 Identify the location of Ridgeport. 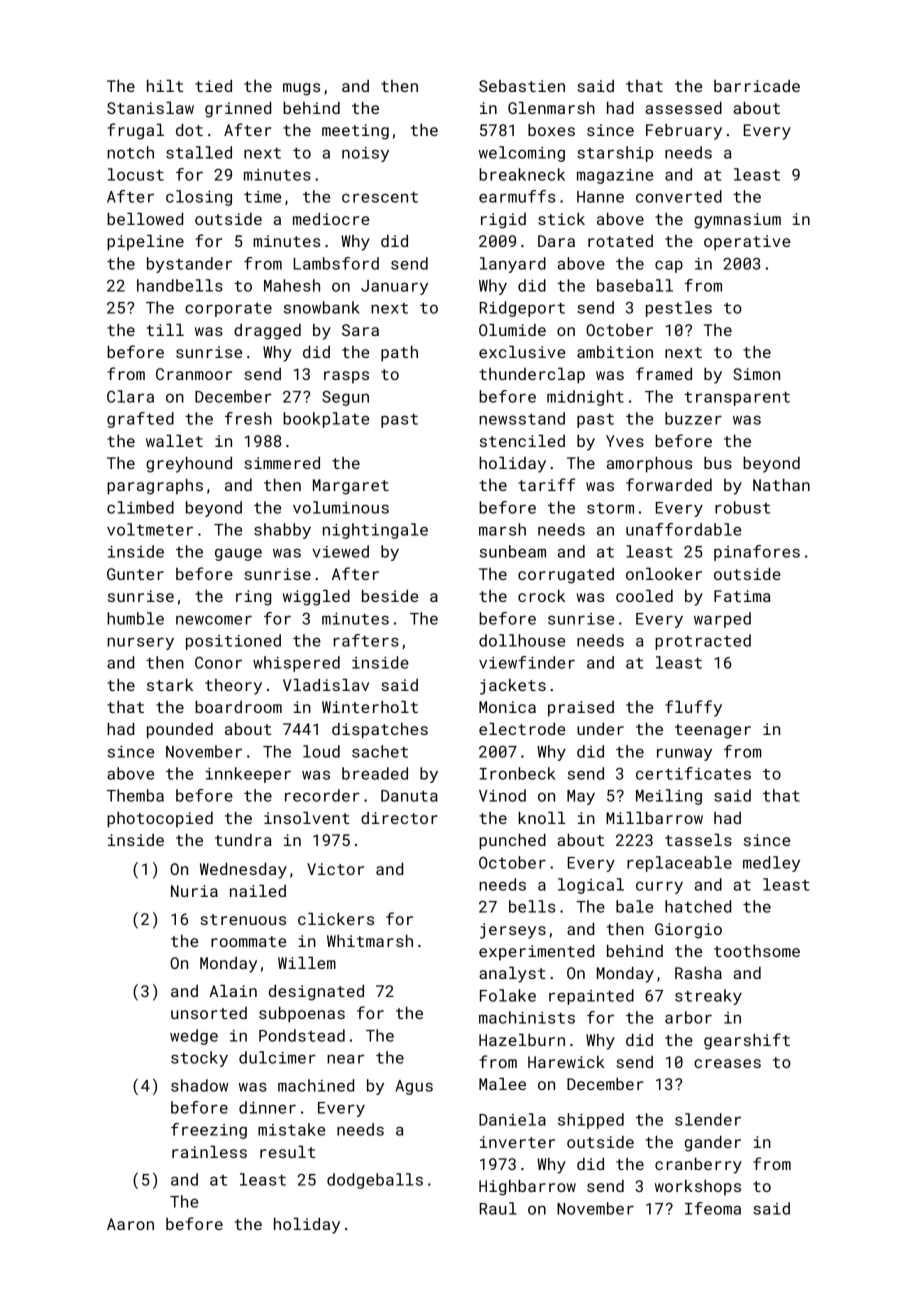
(522, 309).
